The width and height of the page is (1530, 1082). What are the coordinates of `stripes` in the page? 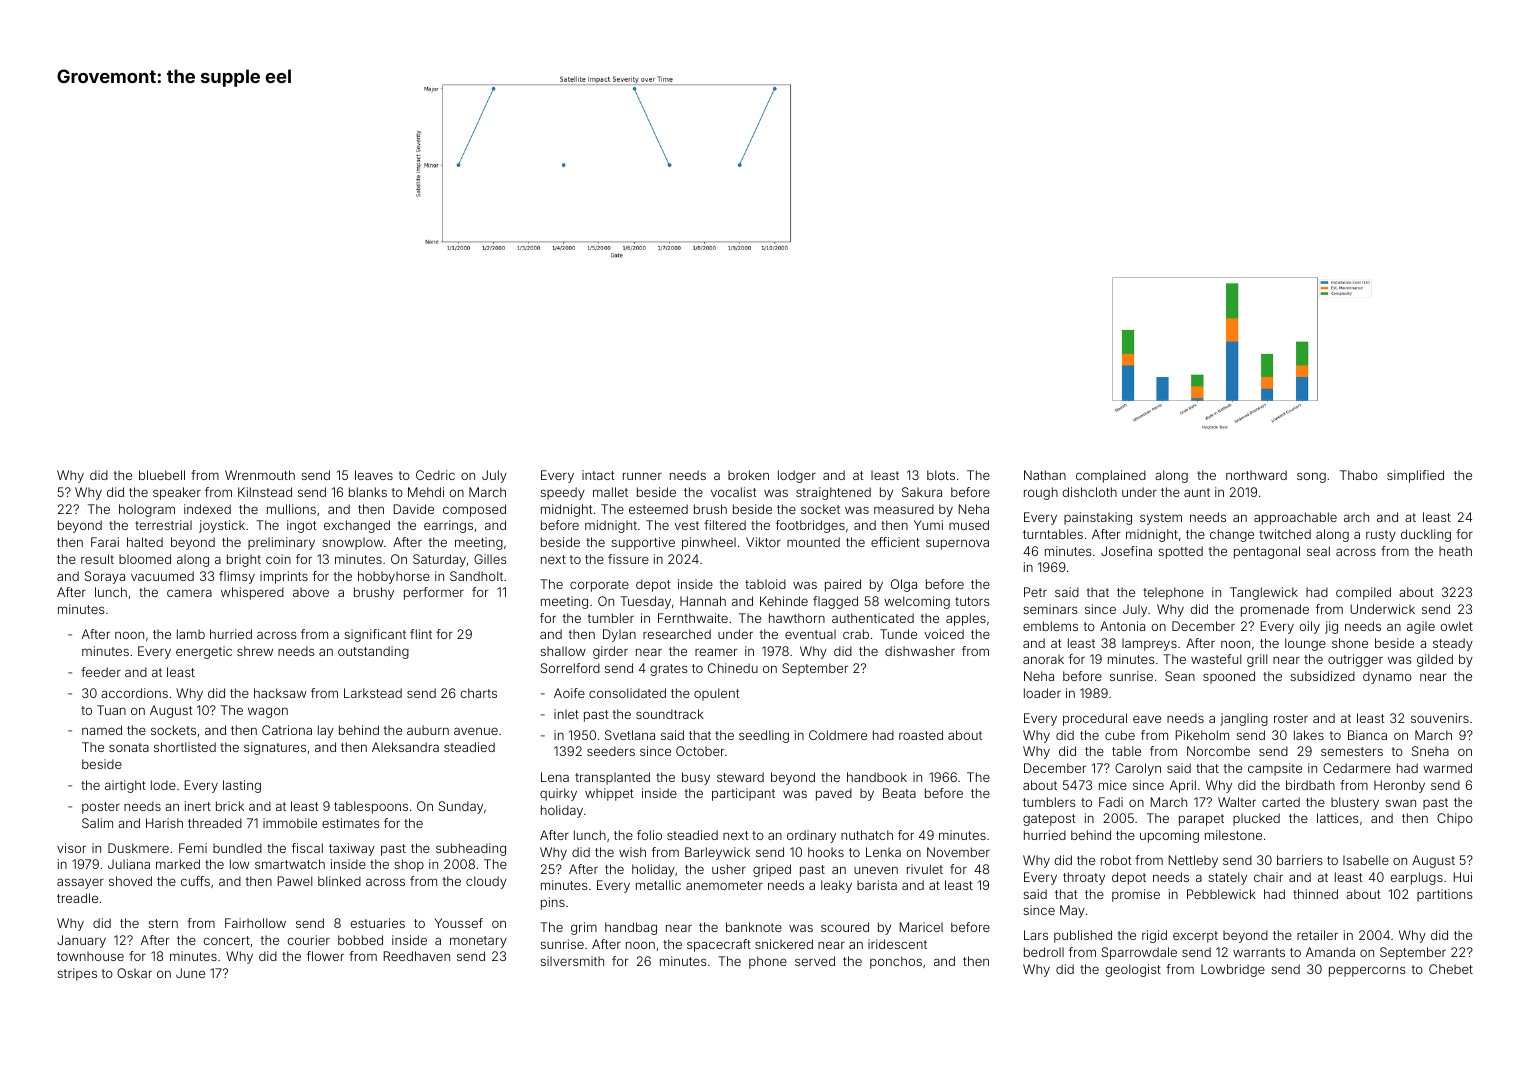 It's located at (77, 974).
